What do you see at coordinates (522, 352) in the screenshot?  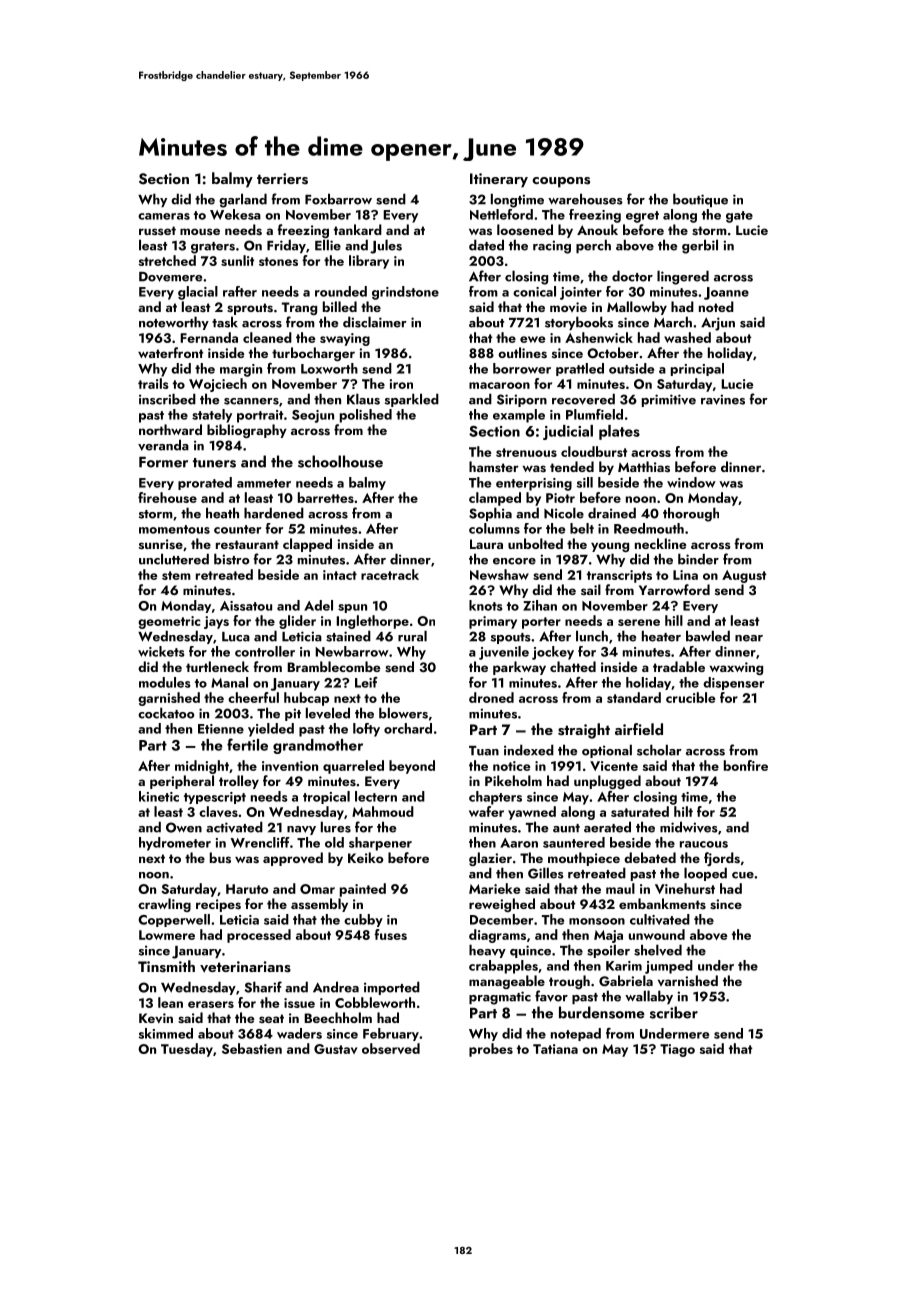 I see `outlines` at bounding box center [522, 352].
